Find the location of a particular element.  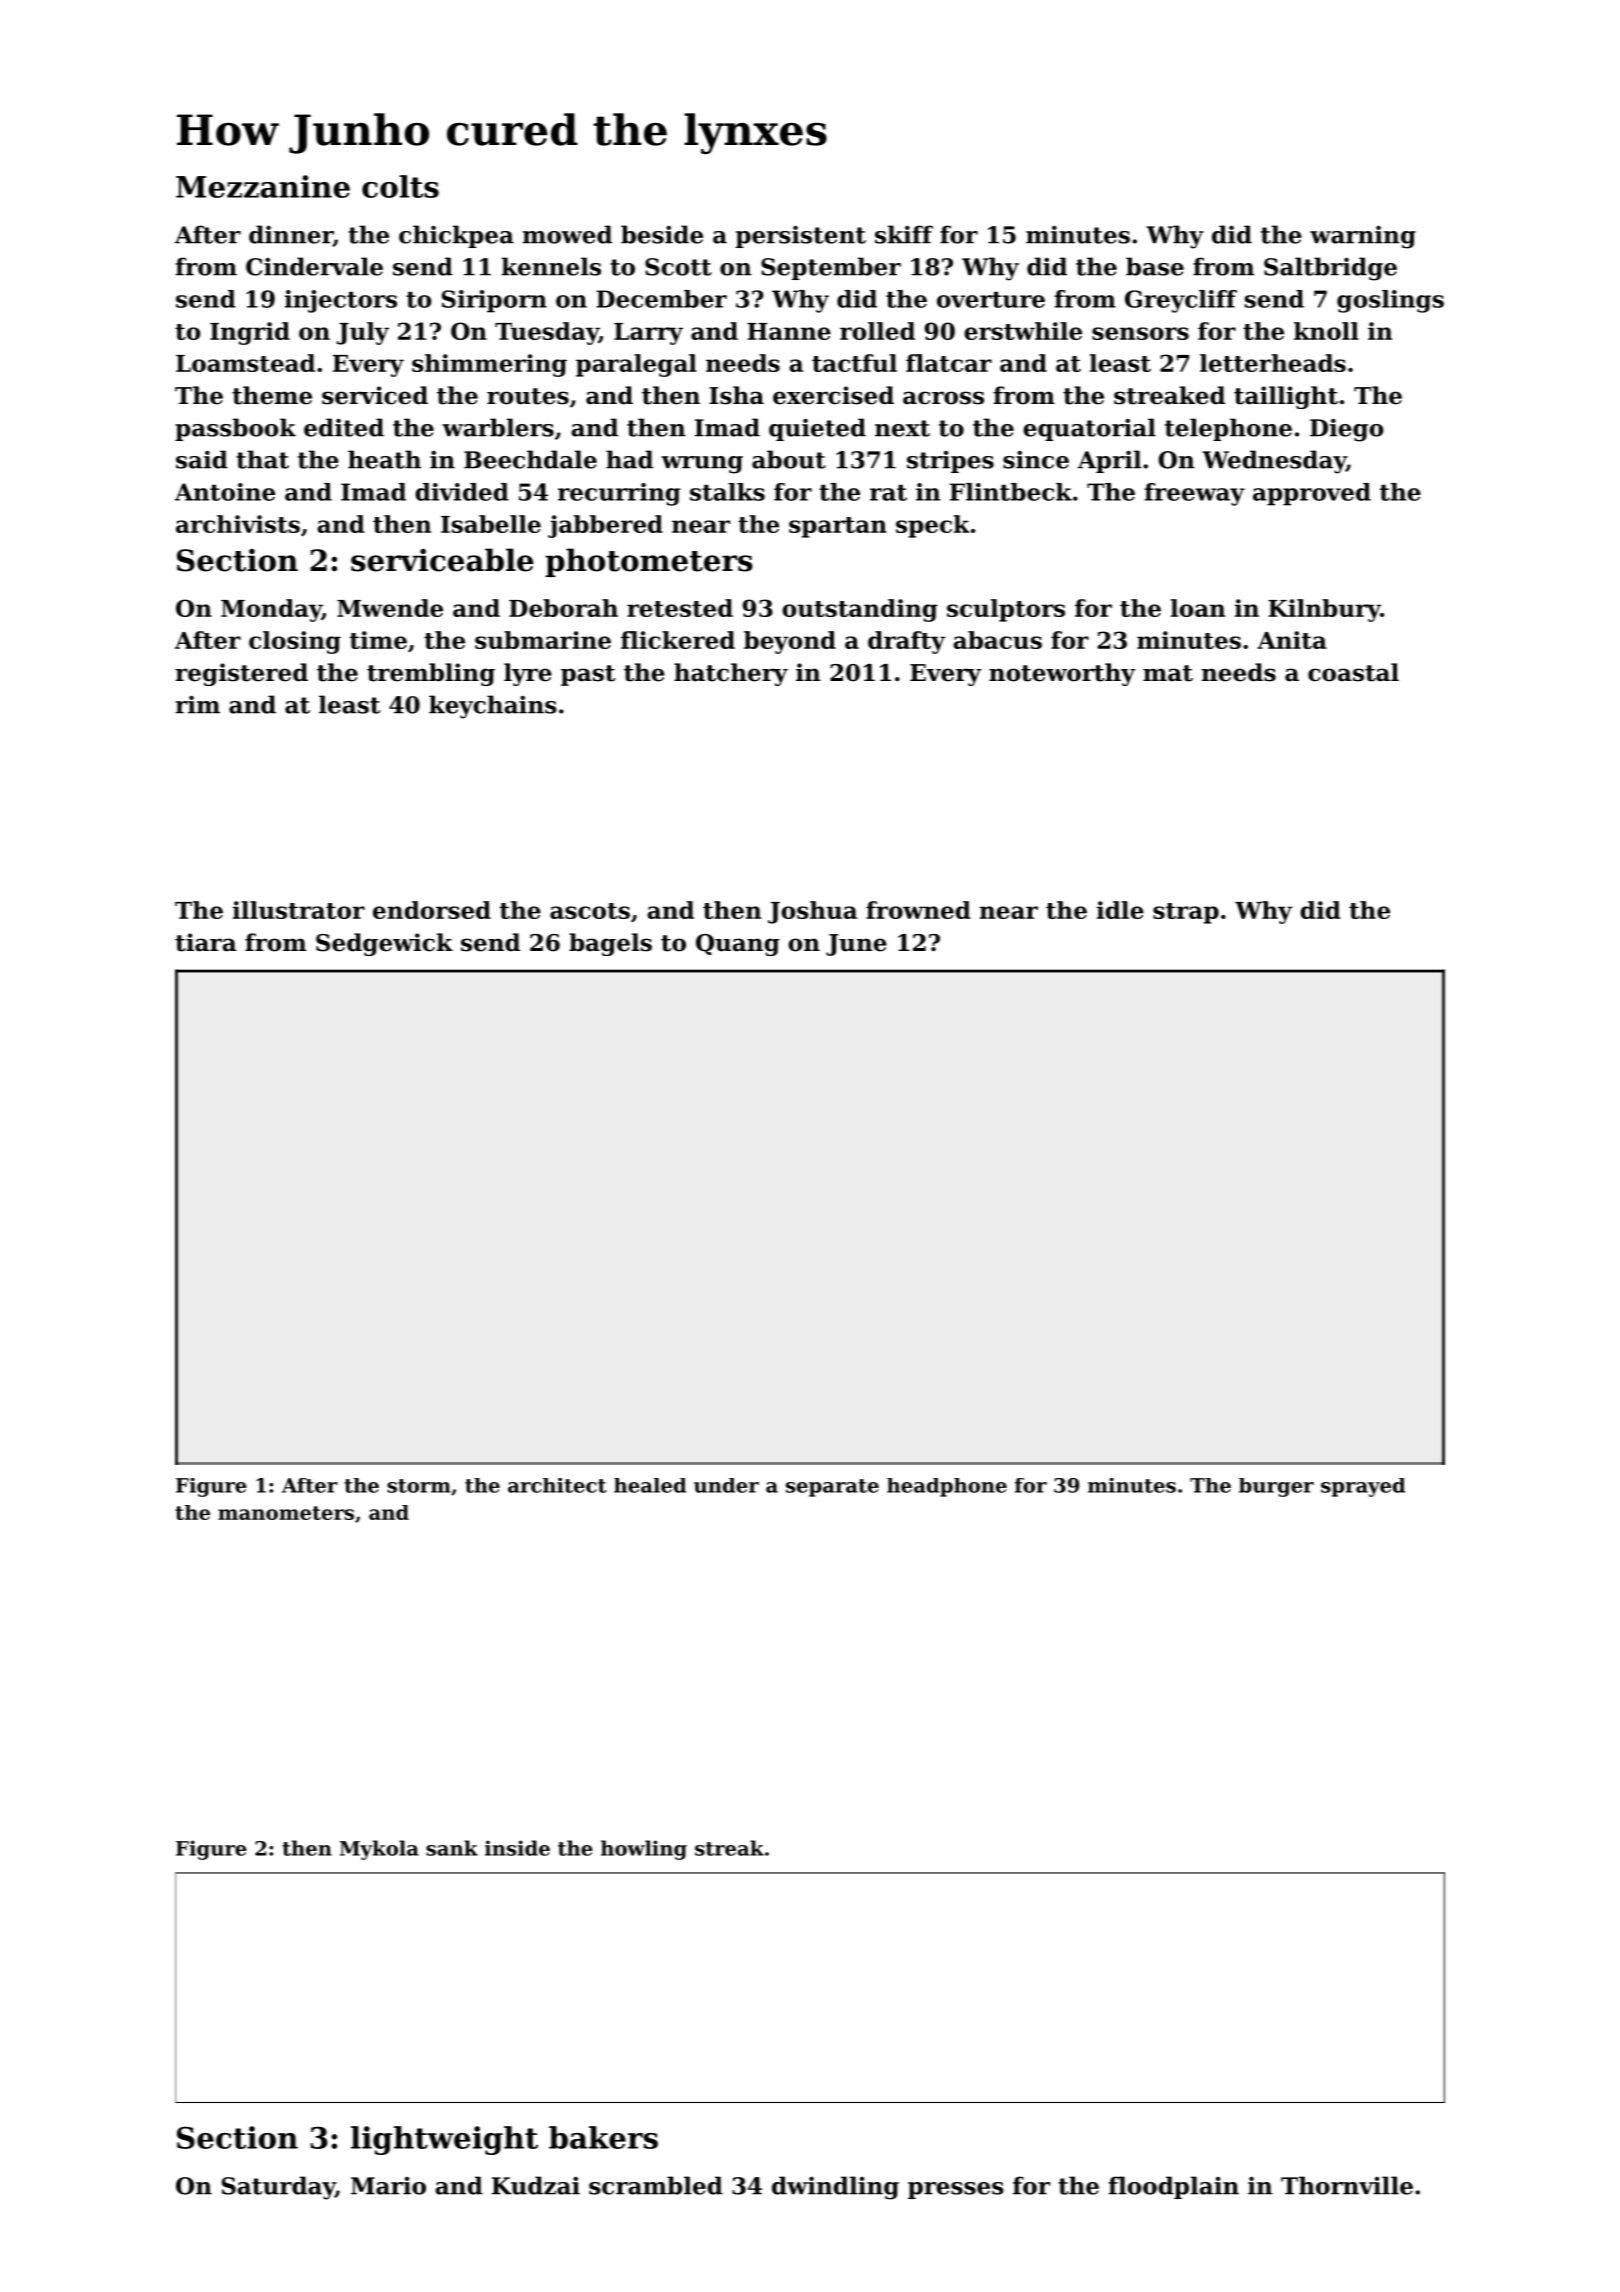

separate is located at coordinates (832, 1488).
